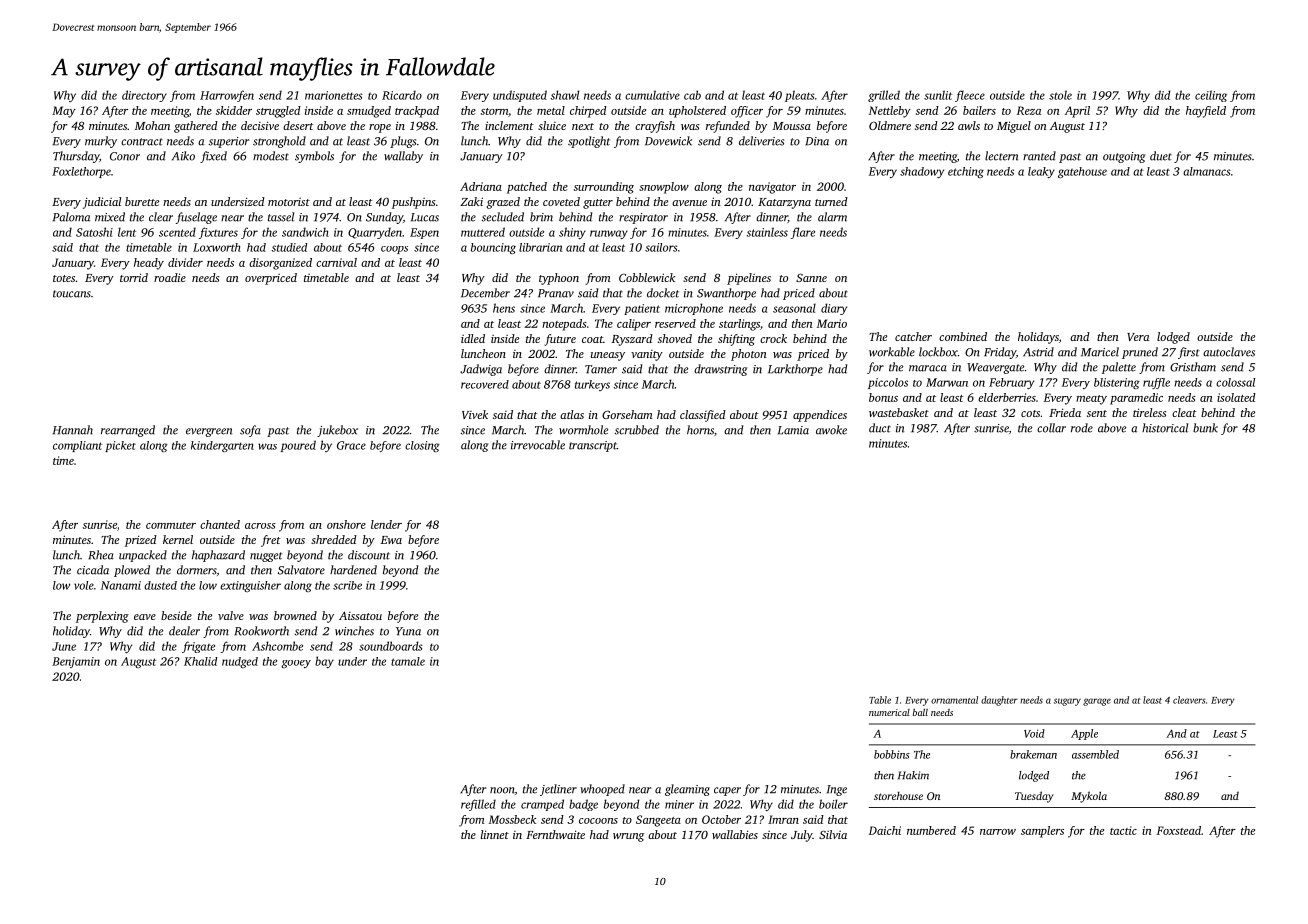  Describe the element at coordinates (296, 664) in the document. I see `gooey` at that location.
